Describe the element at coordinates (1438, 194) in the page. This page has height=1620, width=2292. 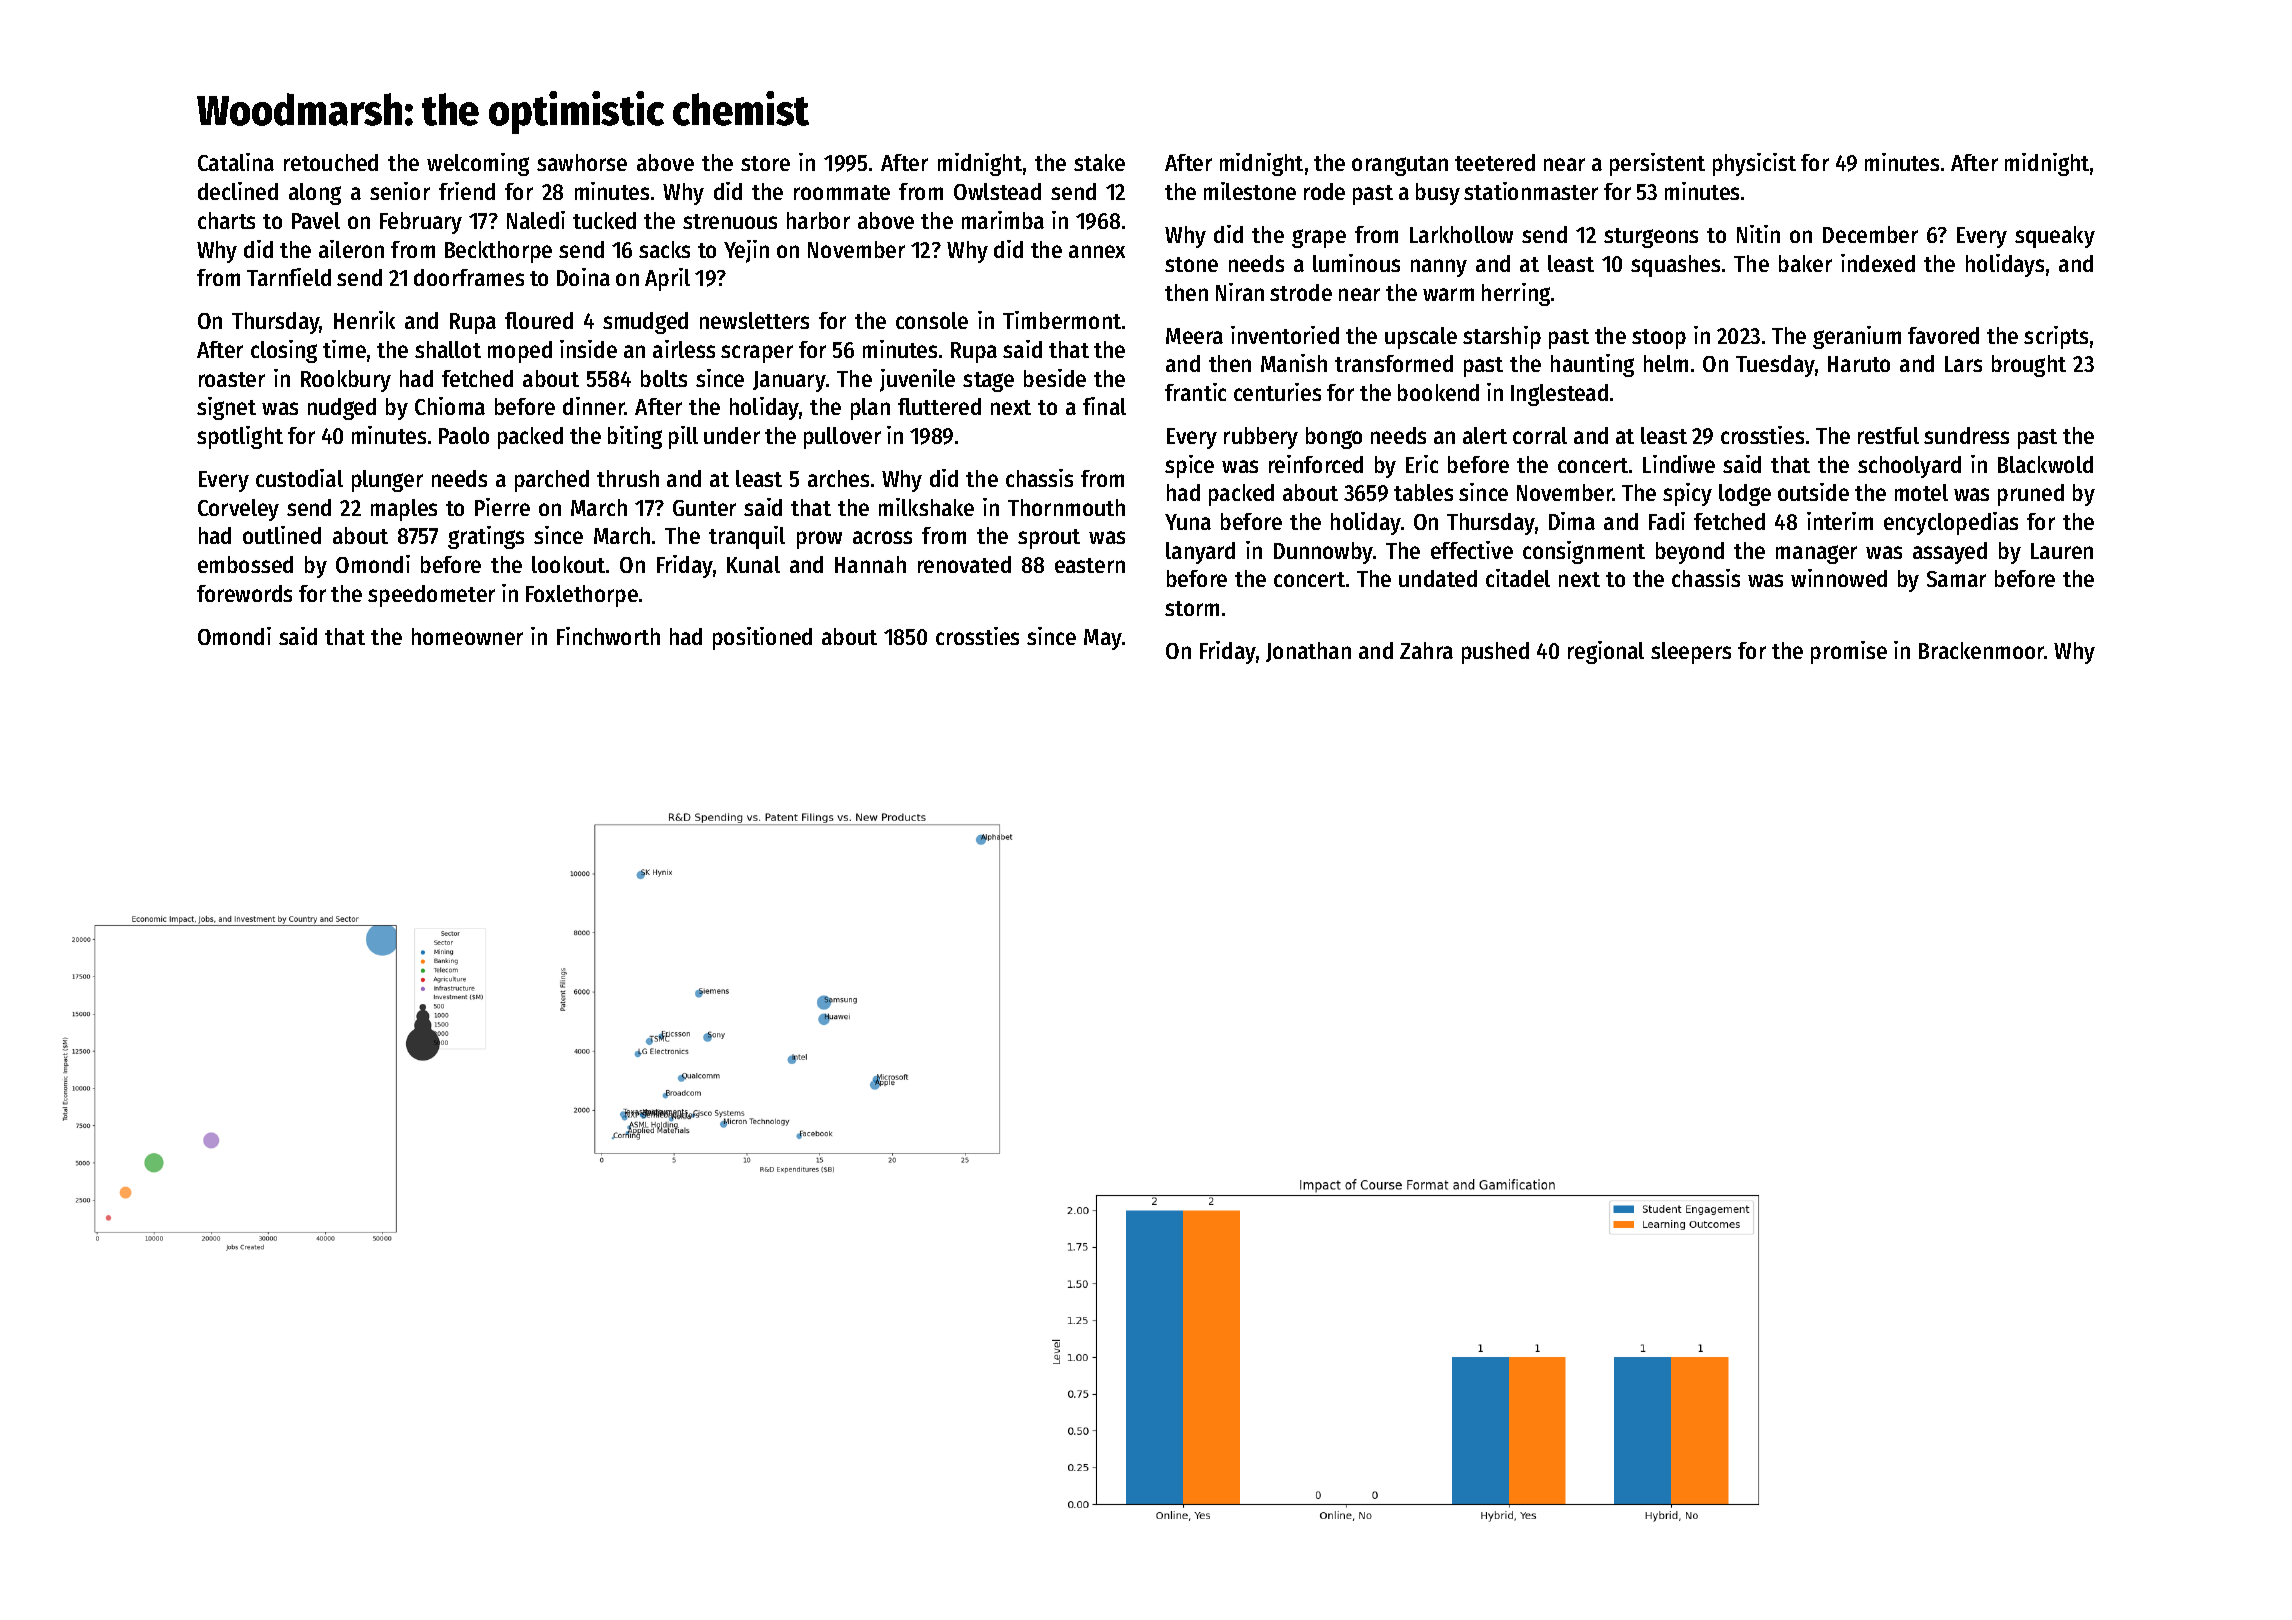
I see `busy` at that location.
